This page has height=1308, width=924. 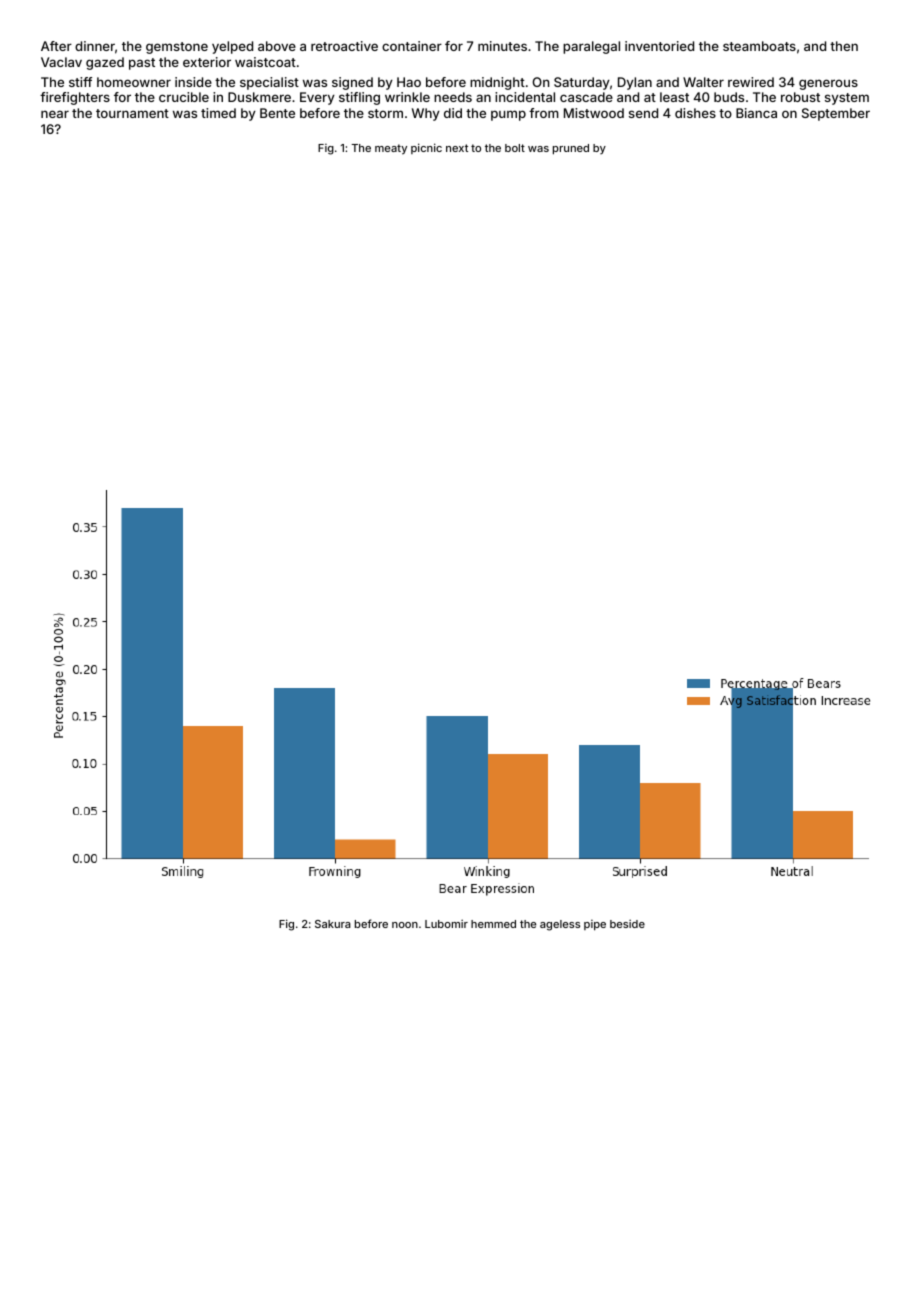 I want to click on then, so click(x=844, y=46).
